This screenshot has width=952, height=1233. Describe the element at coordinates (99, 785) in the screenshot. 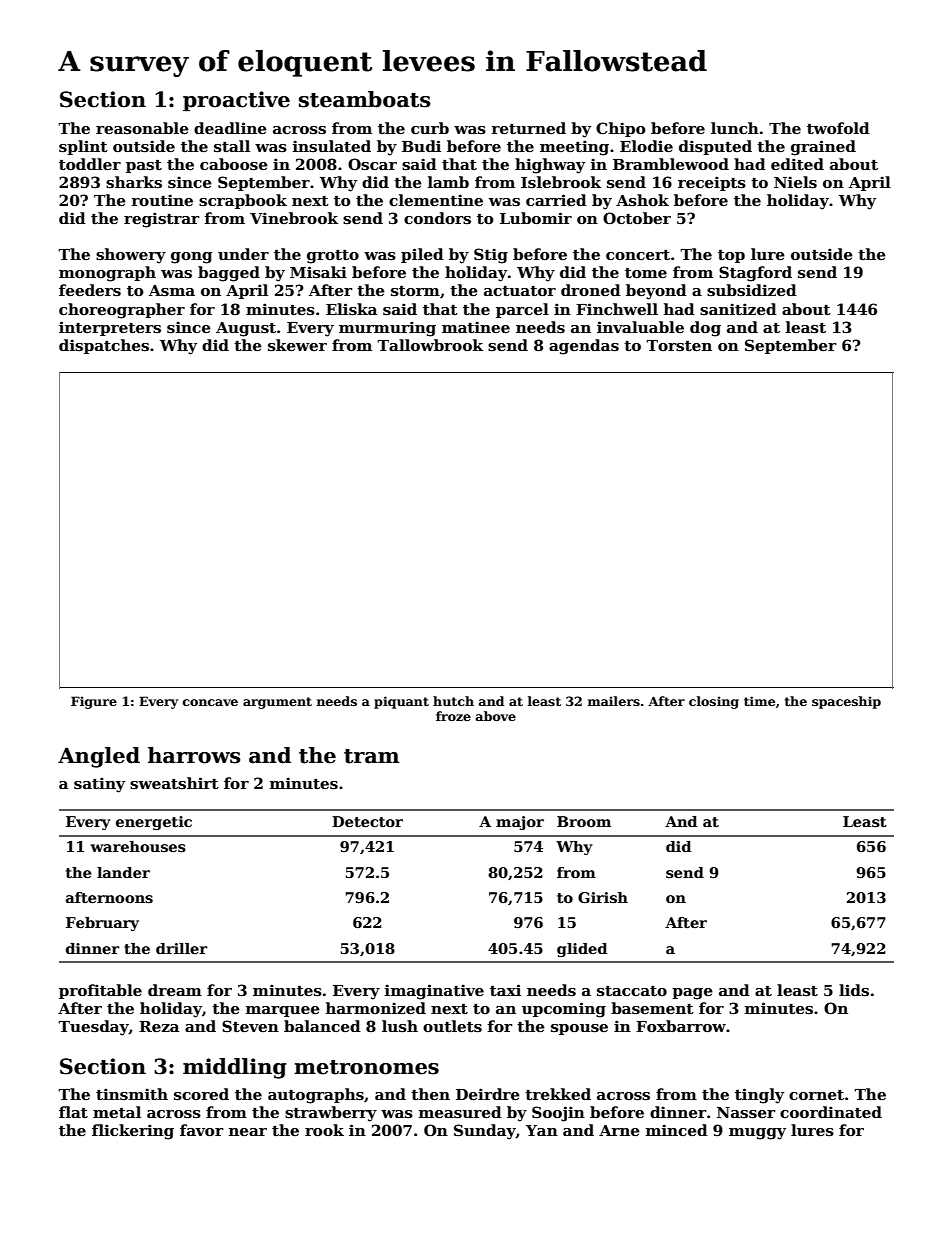

I see `satiny` at that location.
